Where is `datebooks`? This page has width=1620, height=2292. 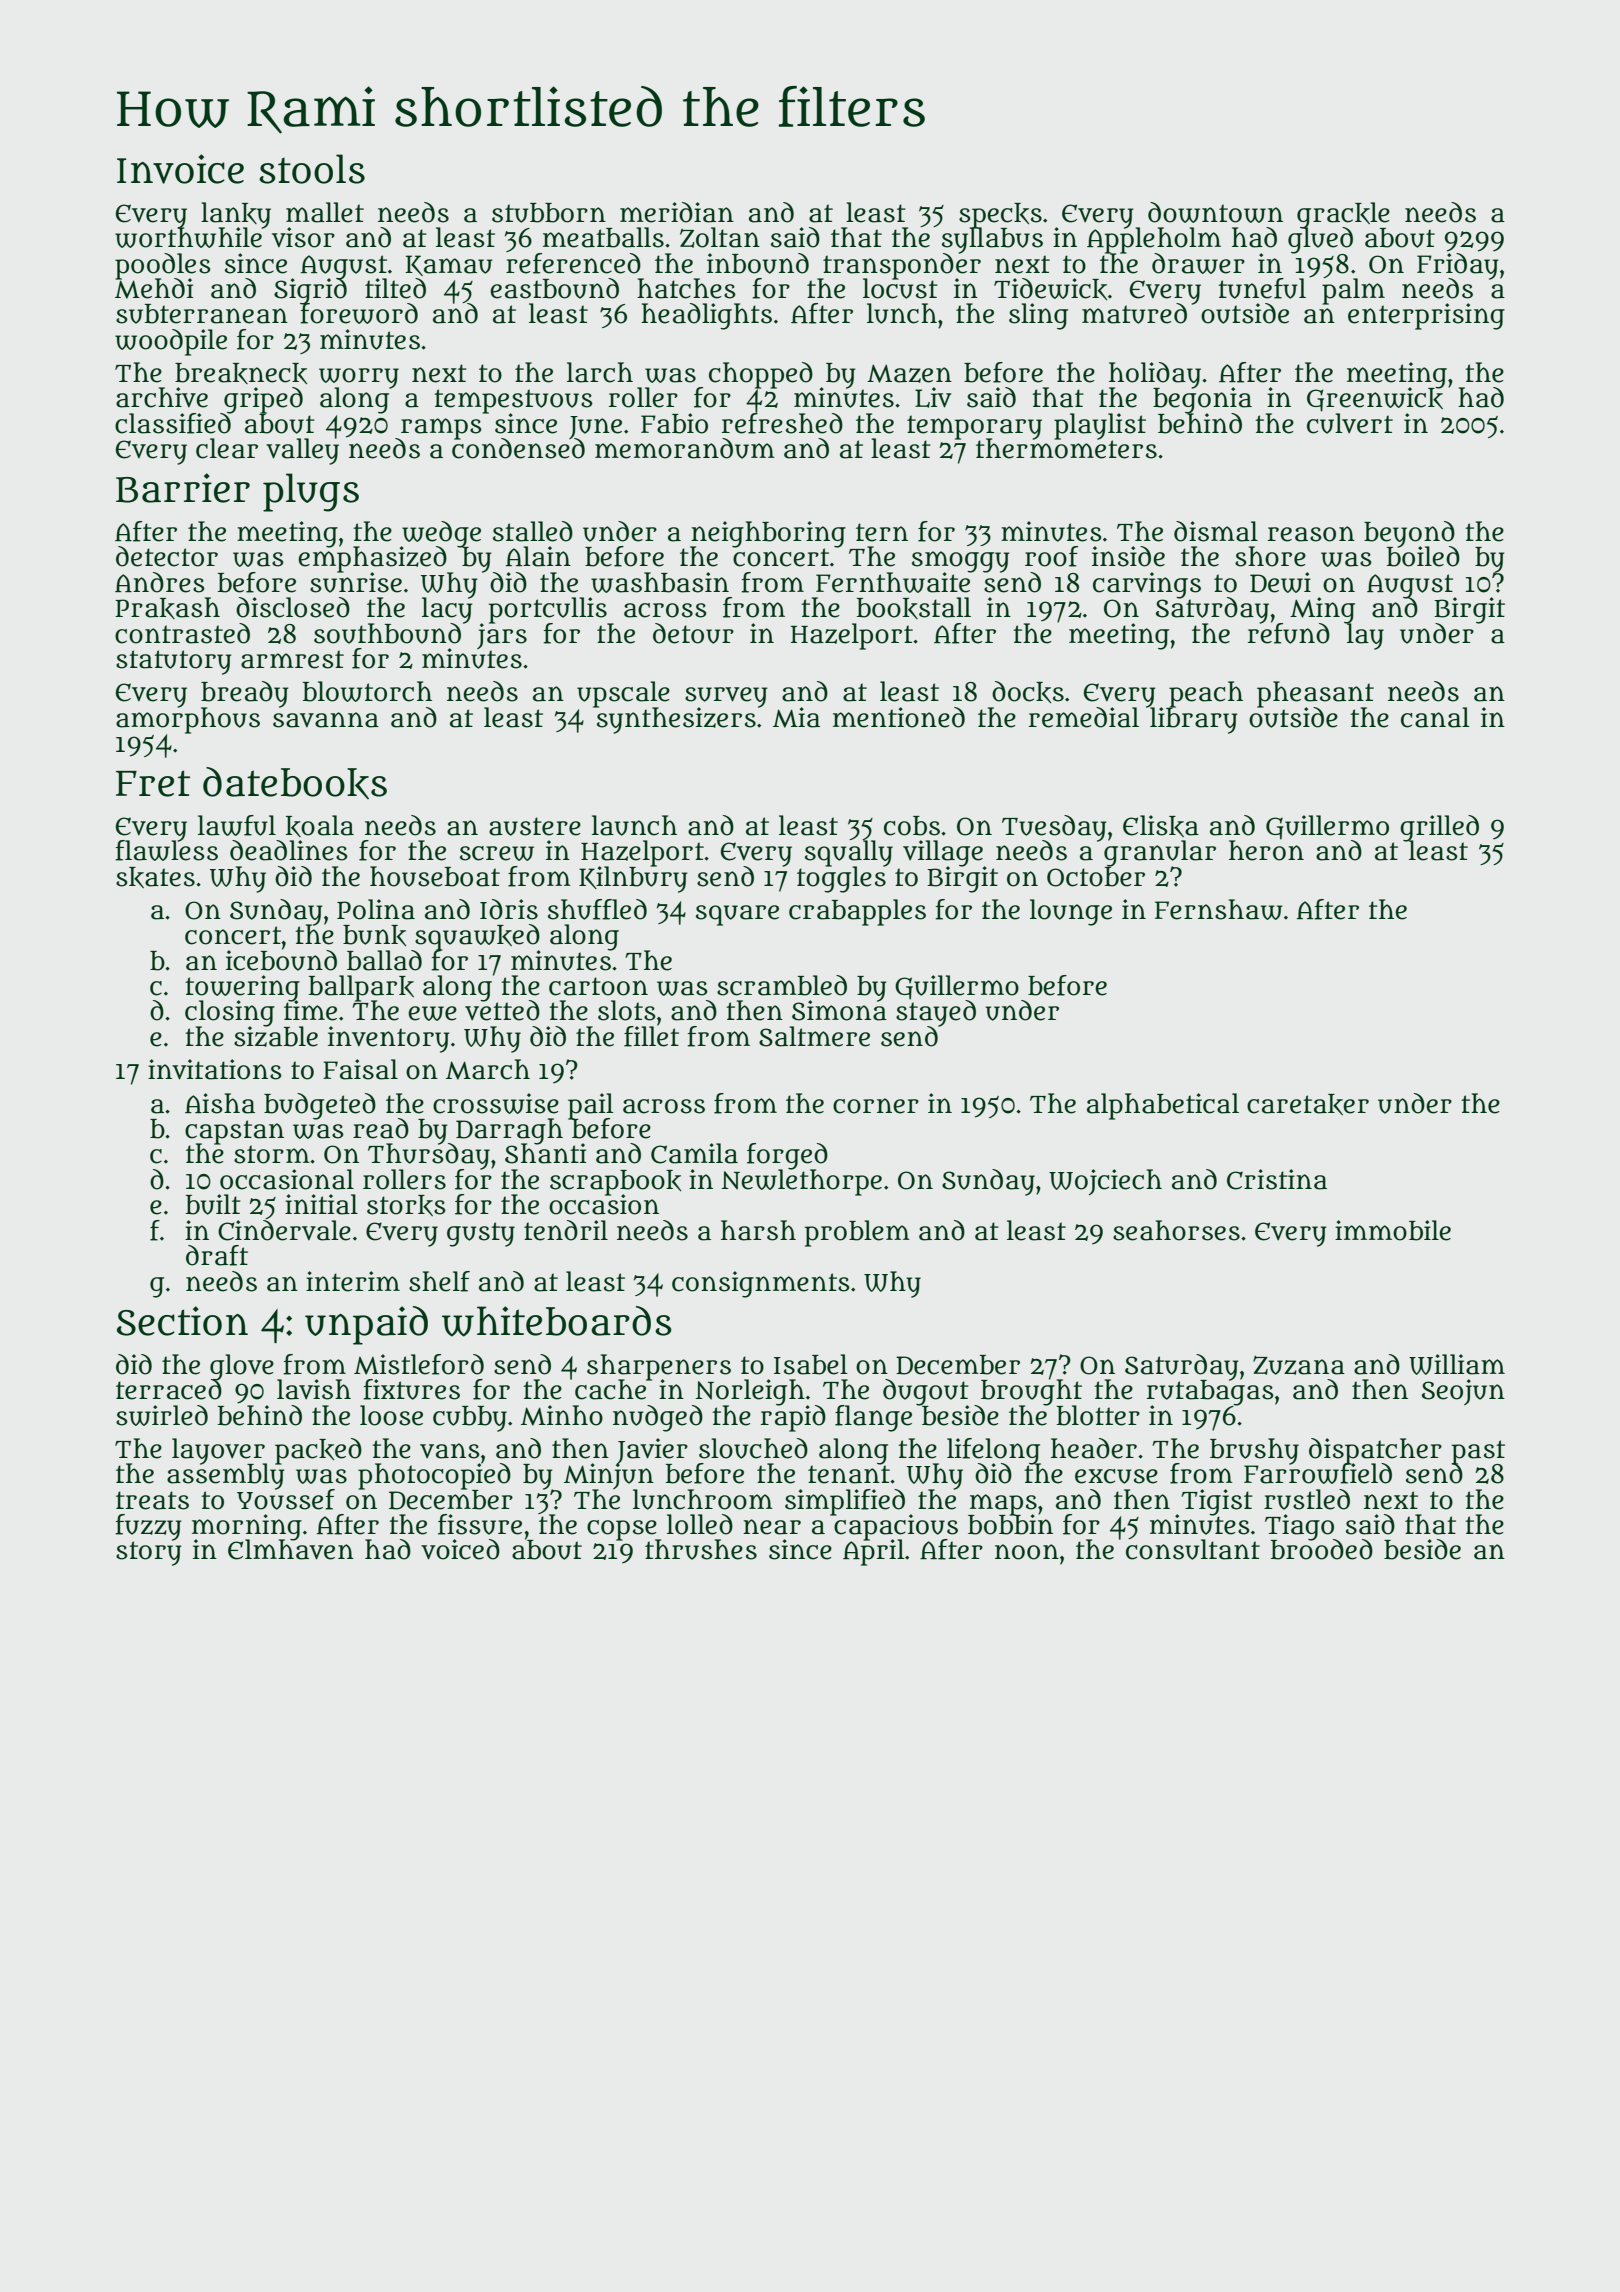 datebooks is located at coordinates (295, 783).
